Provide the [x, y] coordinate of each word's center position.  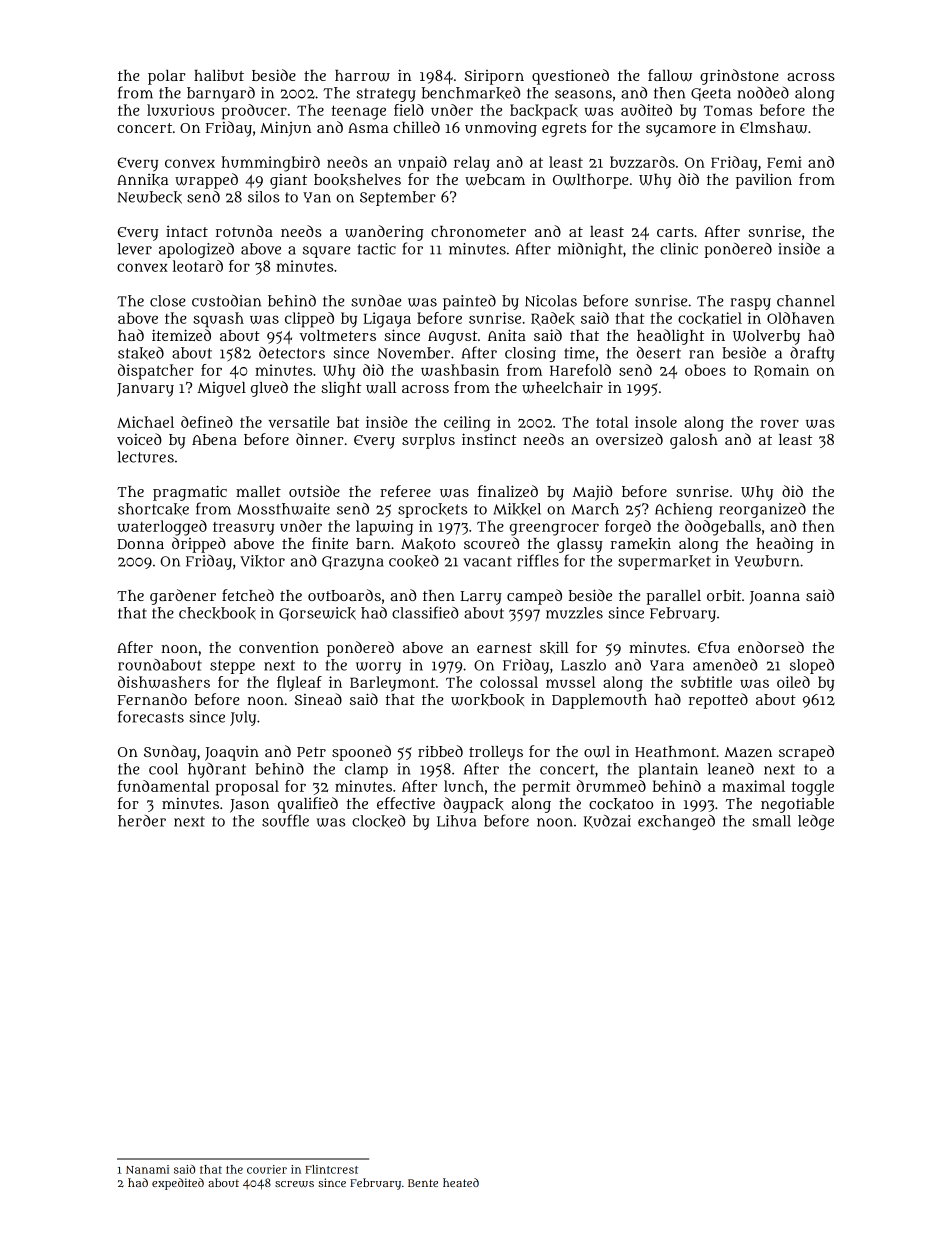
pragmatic [190, 493]
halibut [219, 75]
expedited [178, 1184]
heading [785, 545]
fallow [670, 75]
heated [461, 1182]
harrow [362, 76]
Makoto [428, 544]
